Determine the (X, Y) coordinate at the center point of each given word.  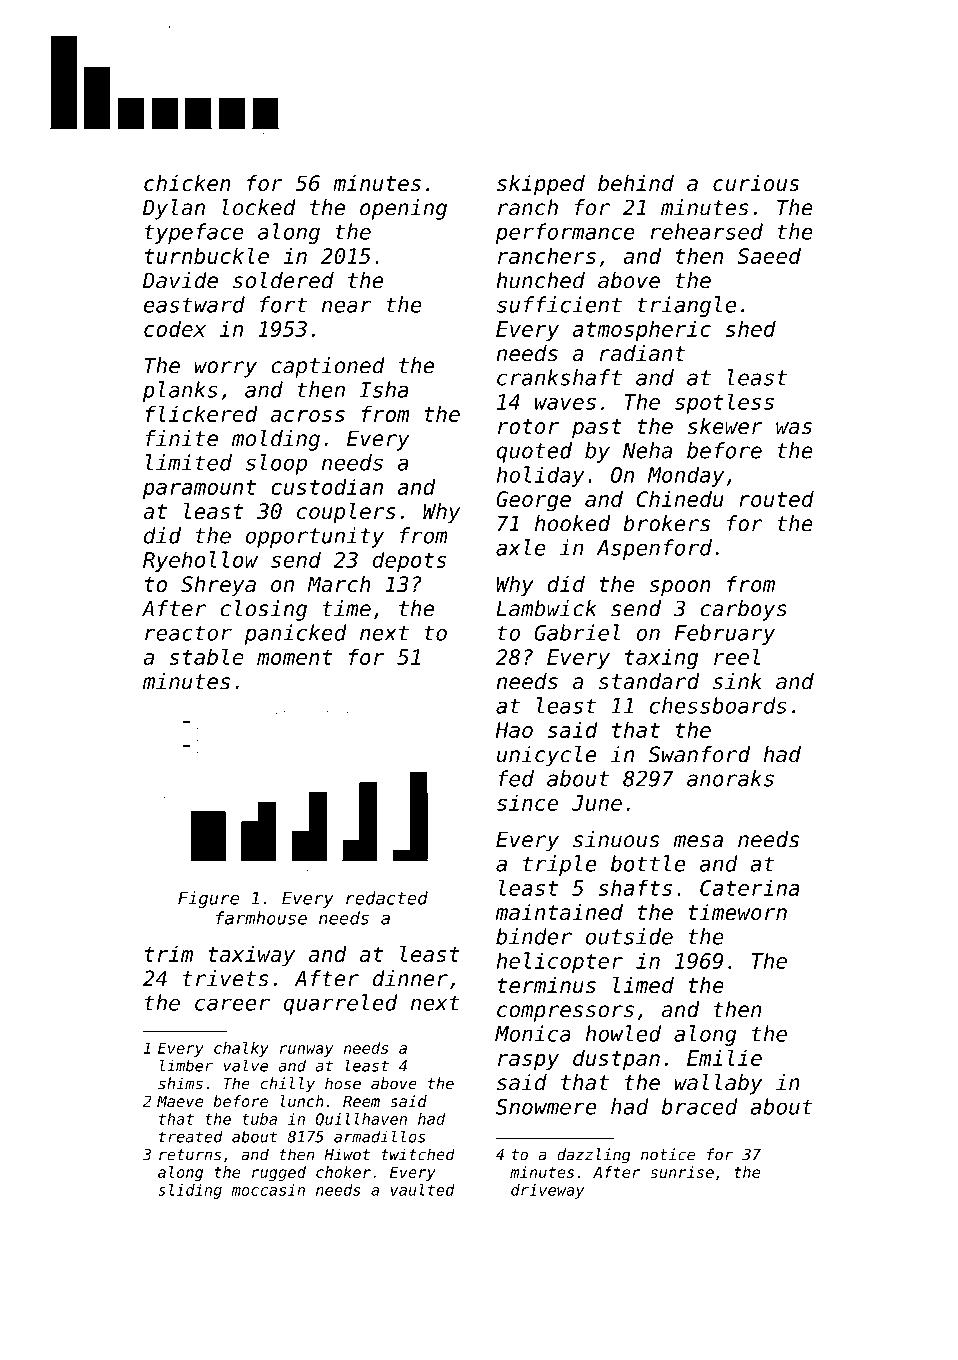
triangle (686, 306)
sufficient (559, 304)
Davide (180, 280)
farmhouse (261, 918)
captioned (328, 367)
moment (294, 657)
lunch (302, 1101)
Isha (384, 389)
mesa (698, 841)
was (794, 428)
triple (560, 865)
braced (700, 1106)
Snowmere (546, 1107)
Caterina (750, 887)
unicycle (547, 756)
